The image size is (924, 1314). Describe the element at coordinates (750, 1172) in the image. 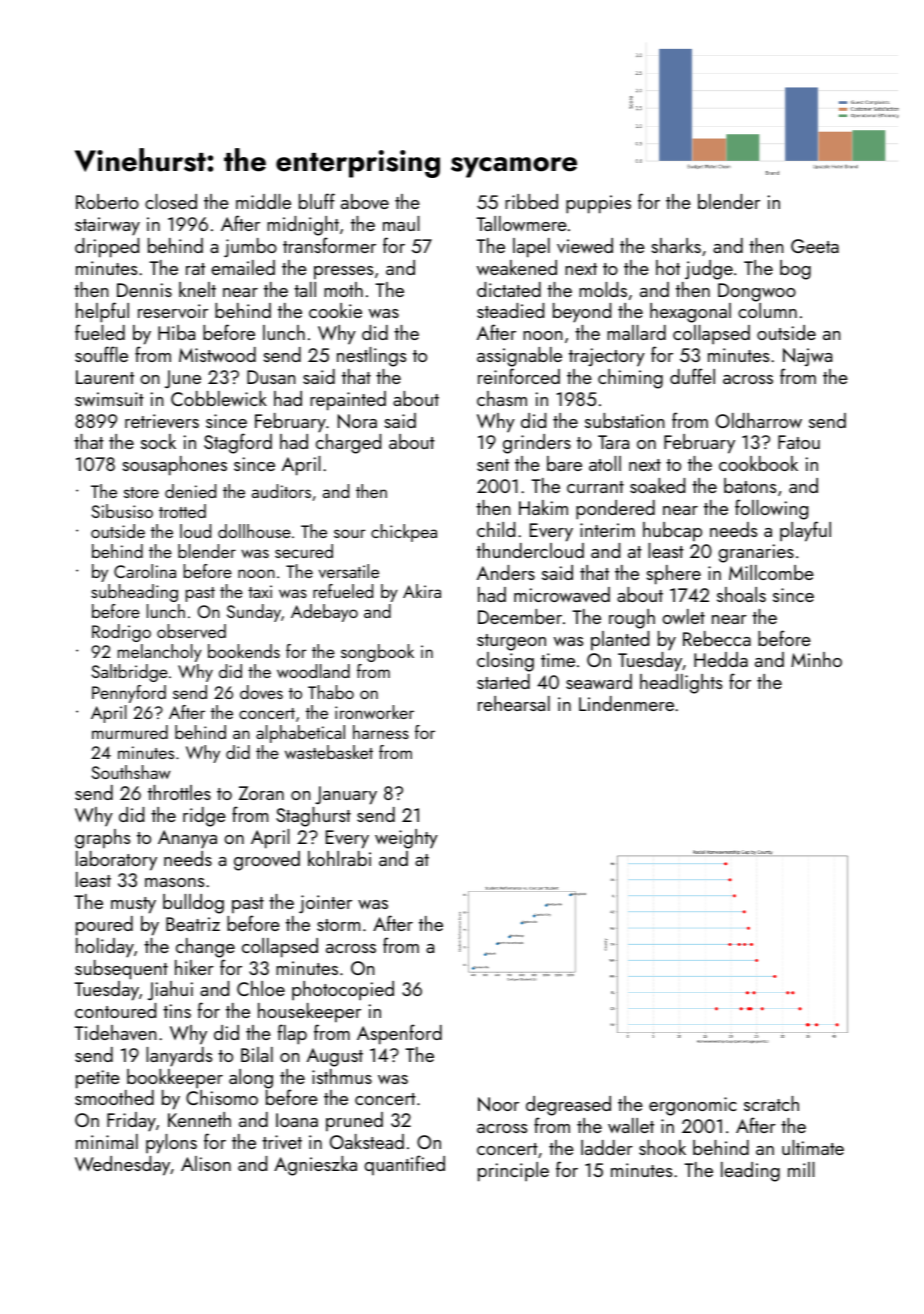

I see `leading` at that location.
